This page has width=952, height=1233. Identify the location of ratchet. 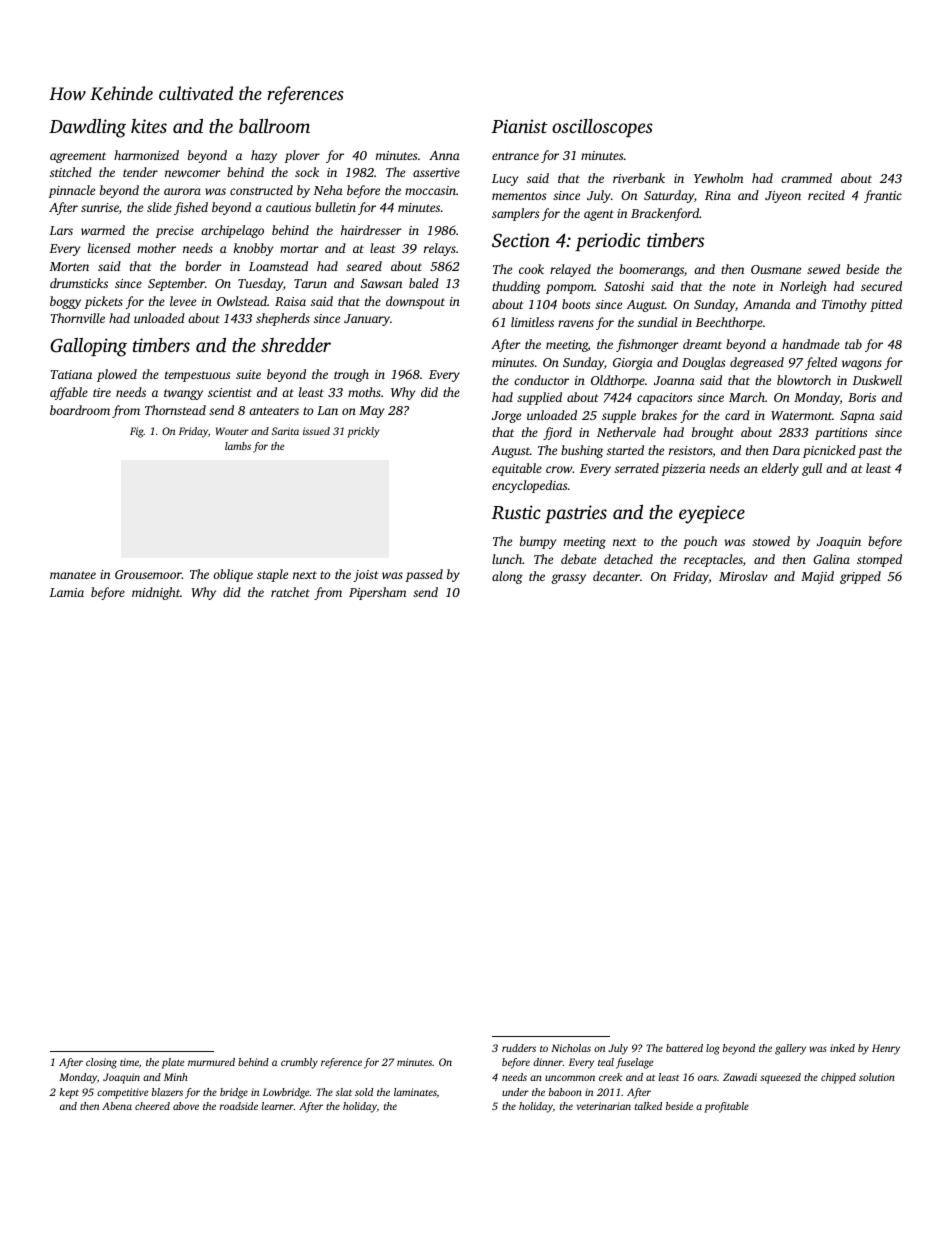
(290, 592).
